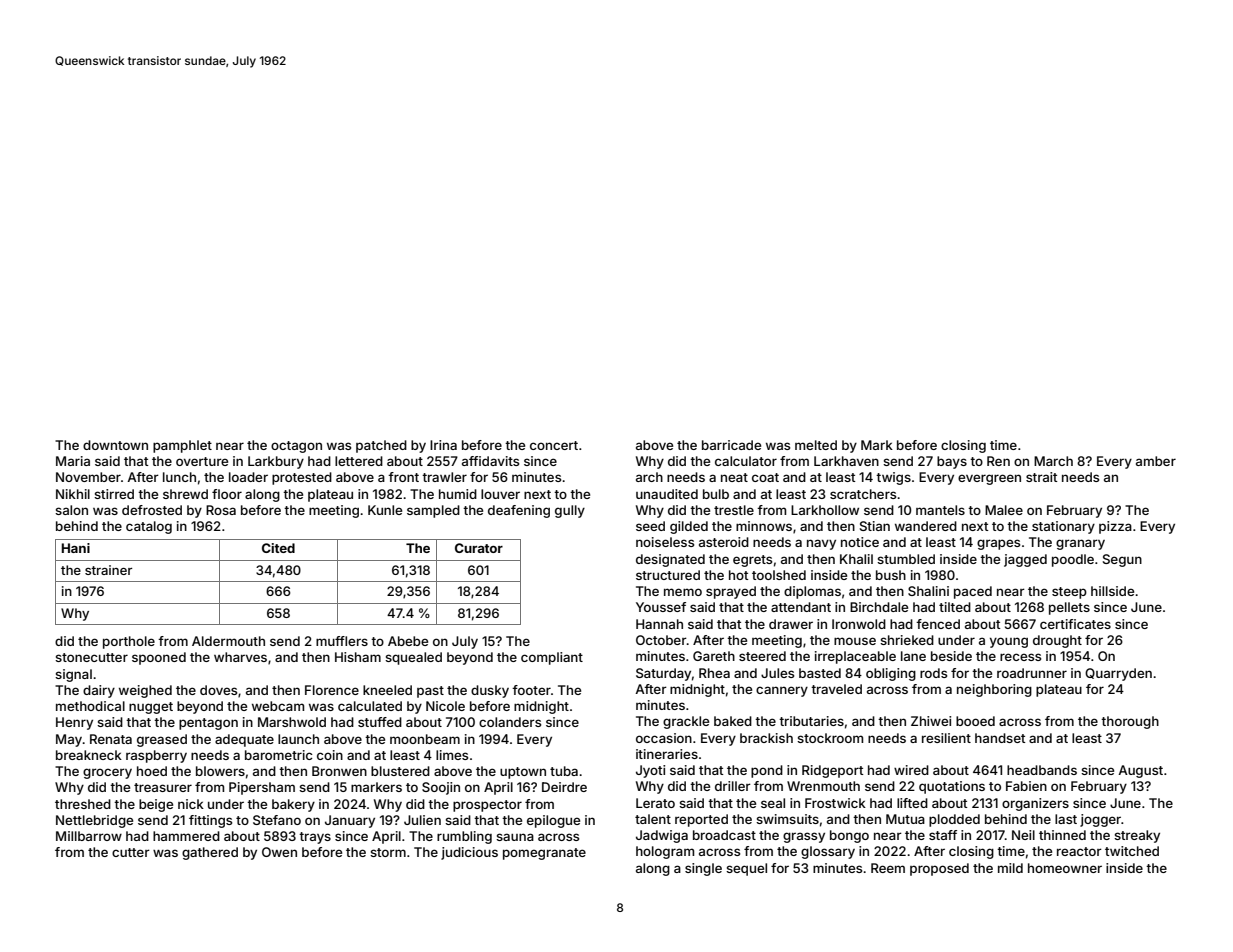 This document has height=952, width=1233. I want to click on Cited, so click(278, 548).
